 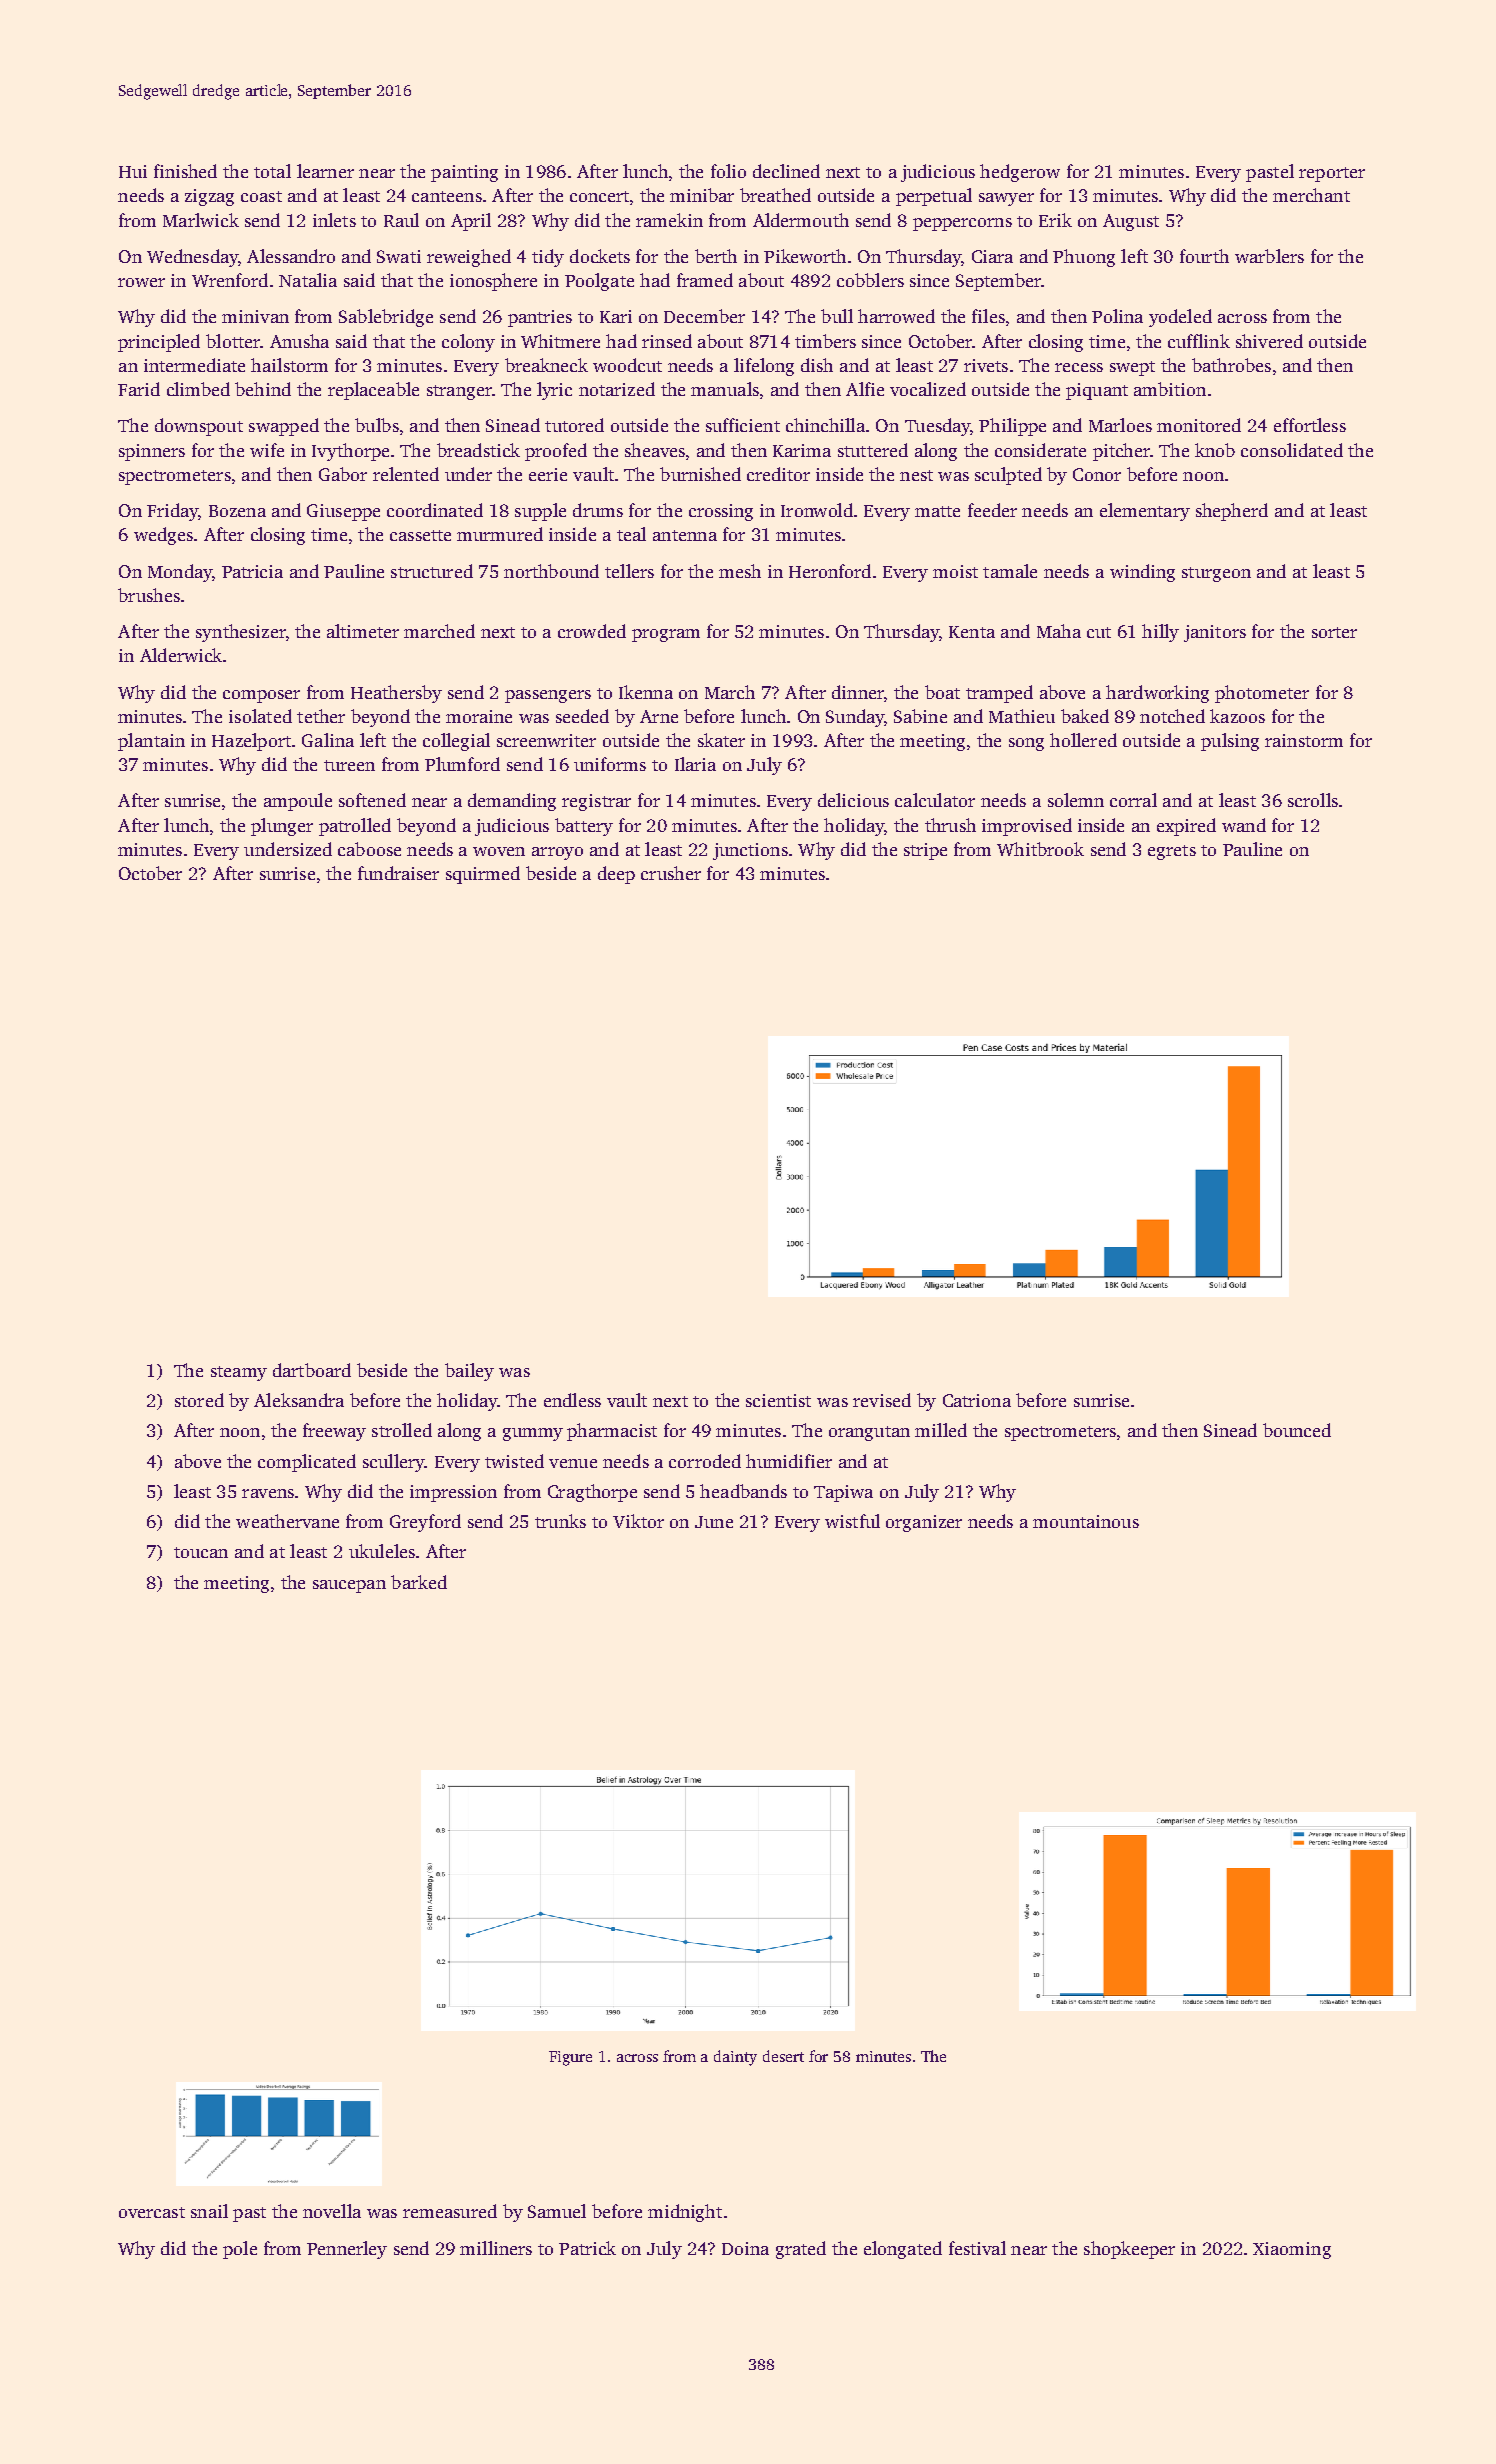 I want to click on scientist, so click(x=778, y=1400).
